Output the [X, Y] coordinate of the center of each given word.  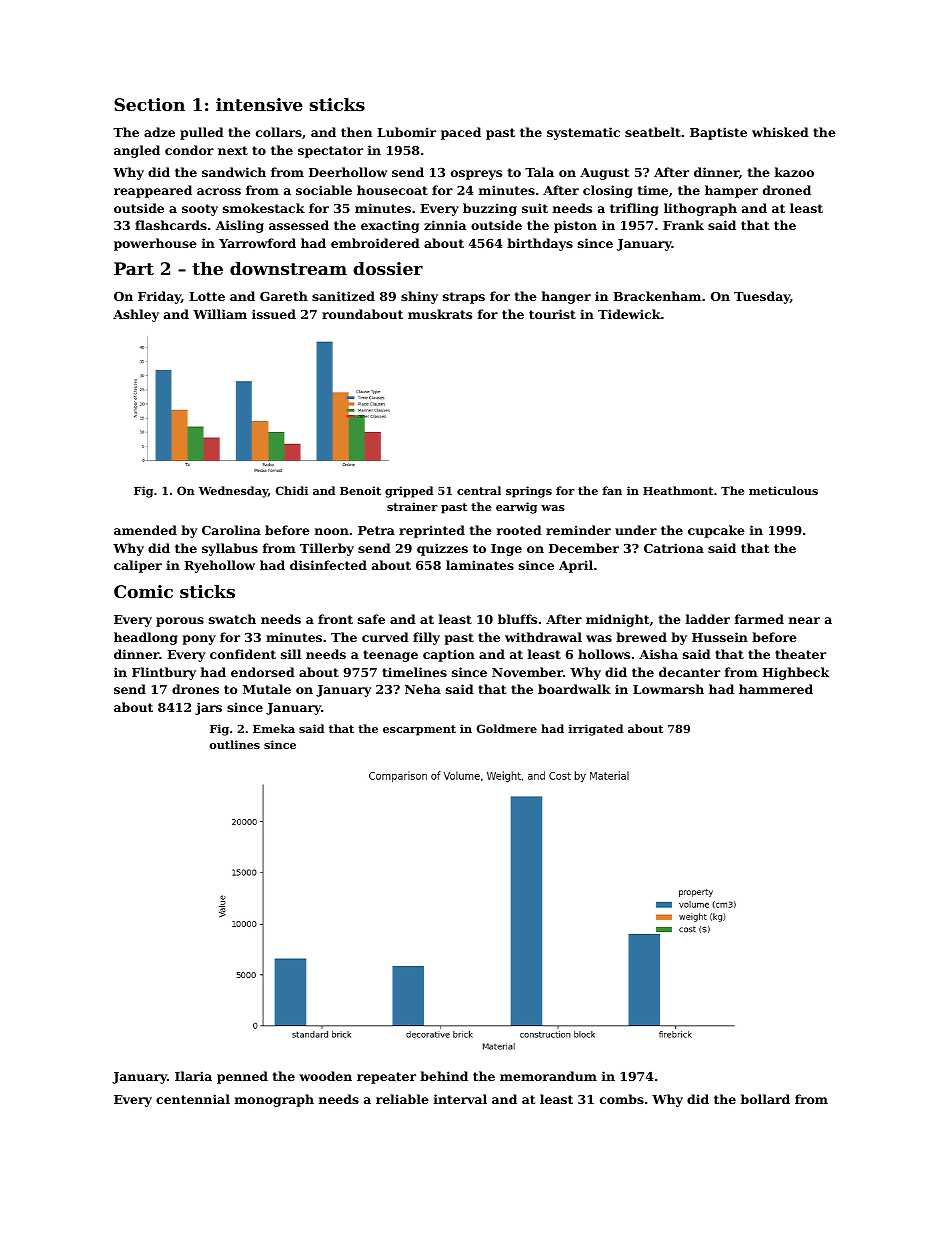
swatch [232, 619]
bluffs [517, 619]
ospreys [476, 175]
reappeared [153, 191]
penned [242, 1077]
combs [622, 1099]
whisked [780, 132]
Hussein [720, 637]
